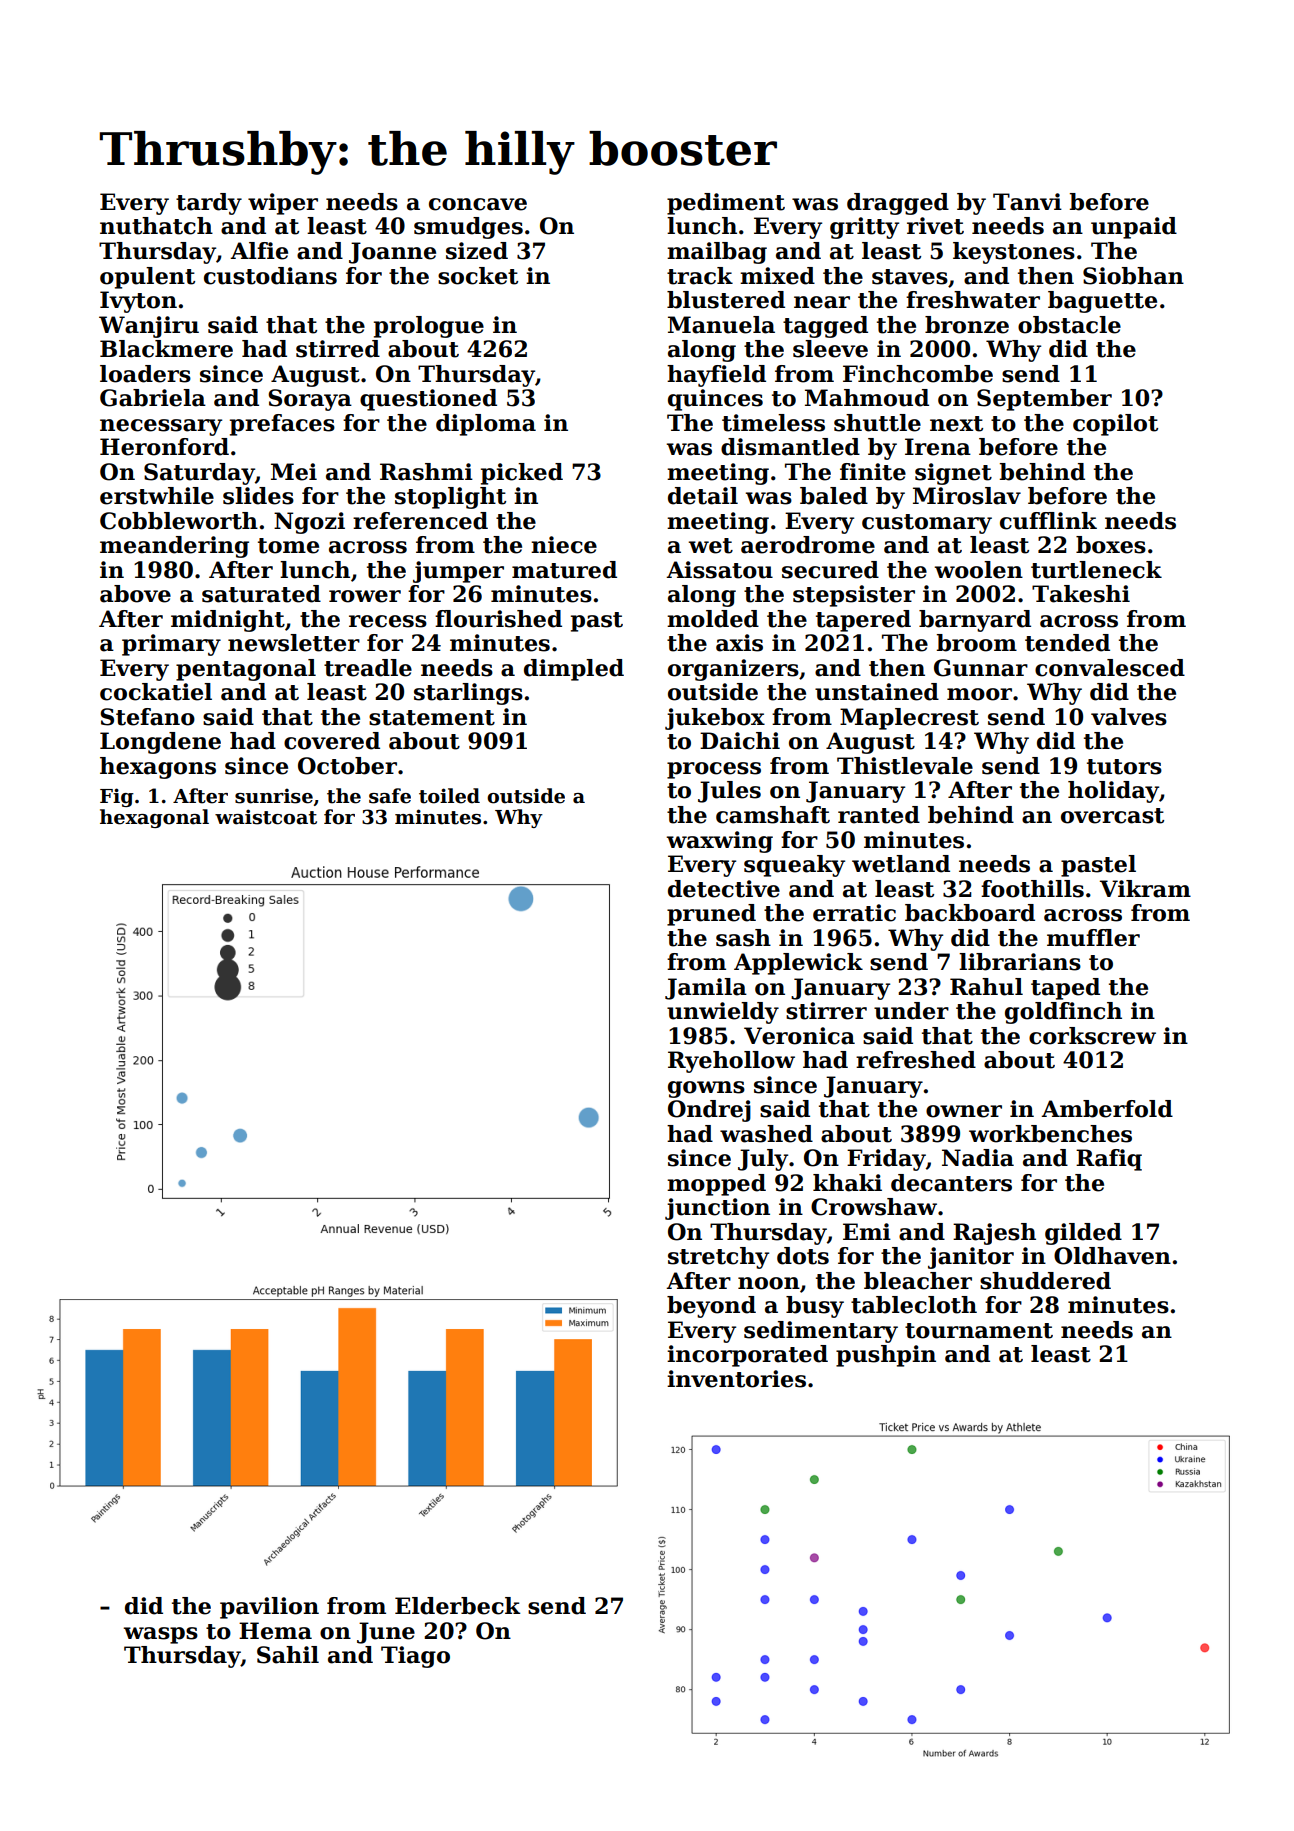 The height and width of the screenshot is (1831, 1294). I want to click on unpaid, so click(1134, 228).
